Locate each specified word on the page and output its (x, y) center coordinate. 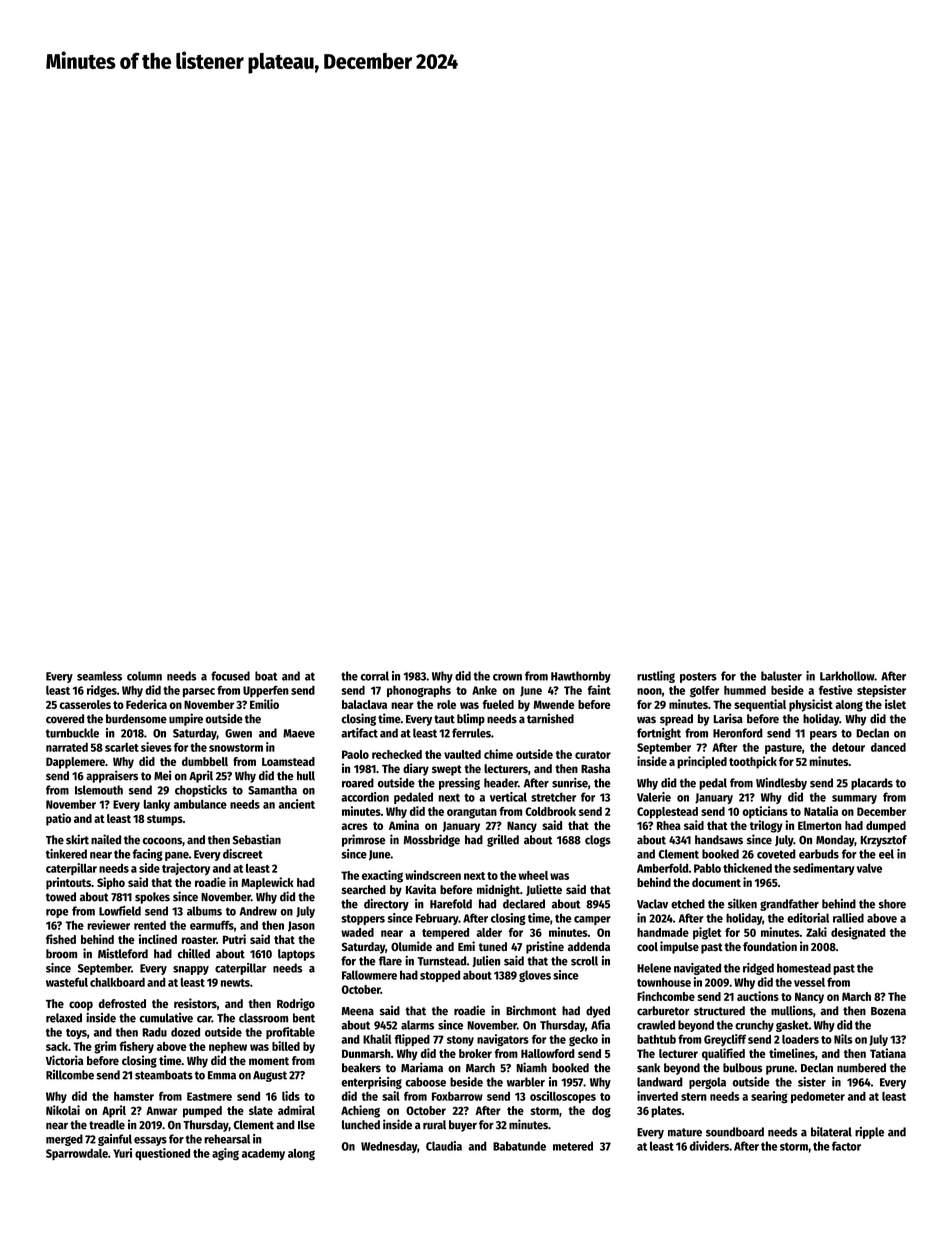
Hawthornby (581, 677)
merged (64, 1140)
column (144, 676)
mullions (792, 1010)
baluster (781, 676)
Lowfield (120, 911)
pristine (545, 947)
